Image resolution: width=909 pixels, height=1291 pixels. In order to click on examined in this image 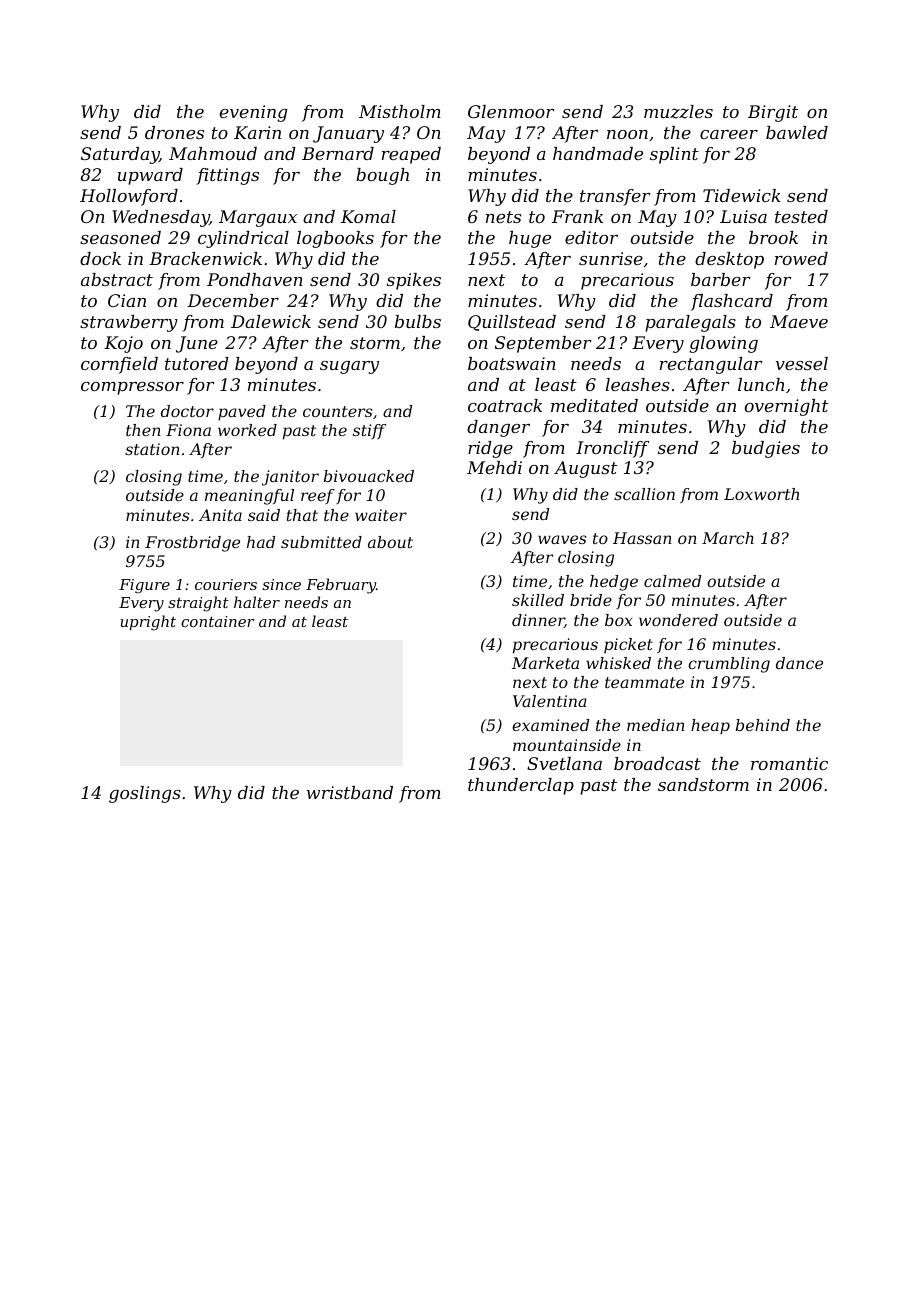, I will do `click(550, 725)`.
